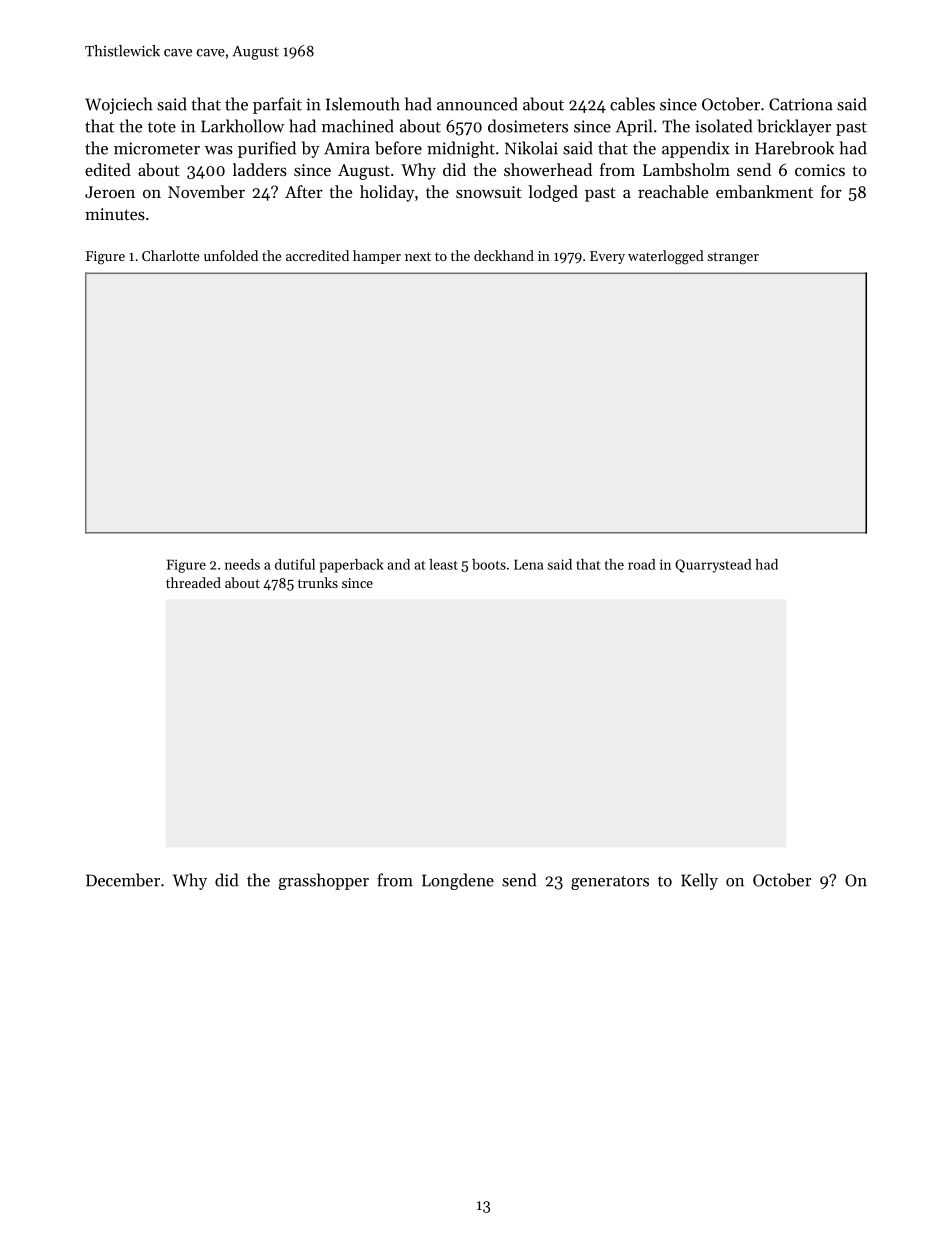 This image has height=1233, width=952. Describe the element at coordinates (123, 880) in the image. I see `December` at that location.
